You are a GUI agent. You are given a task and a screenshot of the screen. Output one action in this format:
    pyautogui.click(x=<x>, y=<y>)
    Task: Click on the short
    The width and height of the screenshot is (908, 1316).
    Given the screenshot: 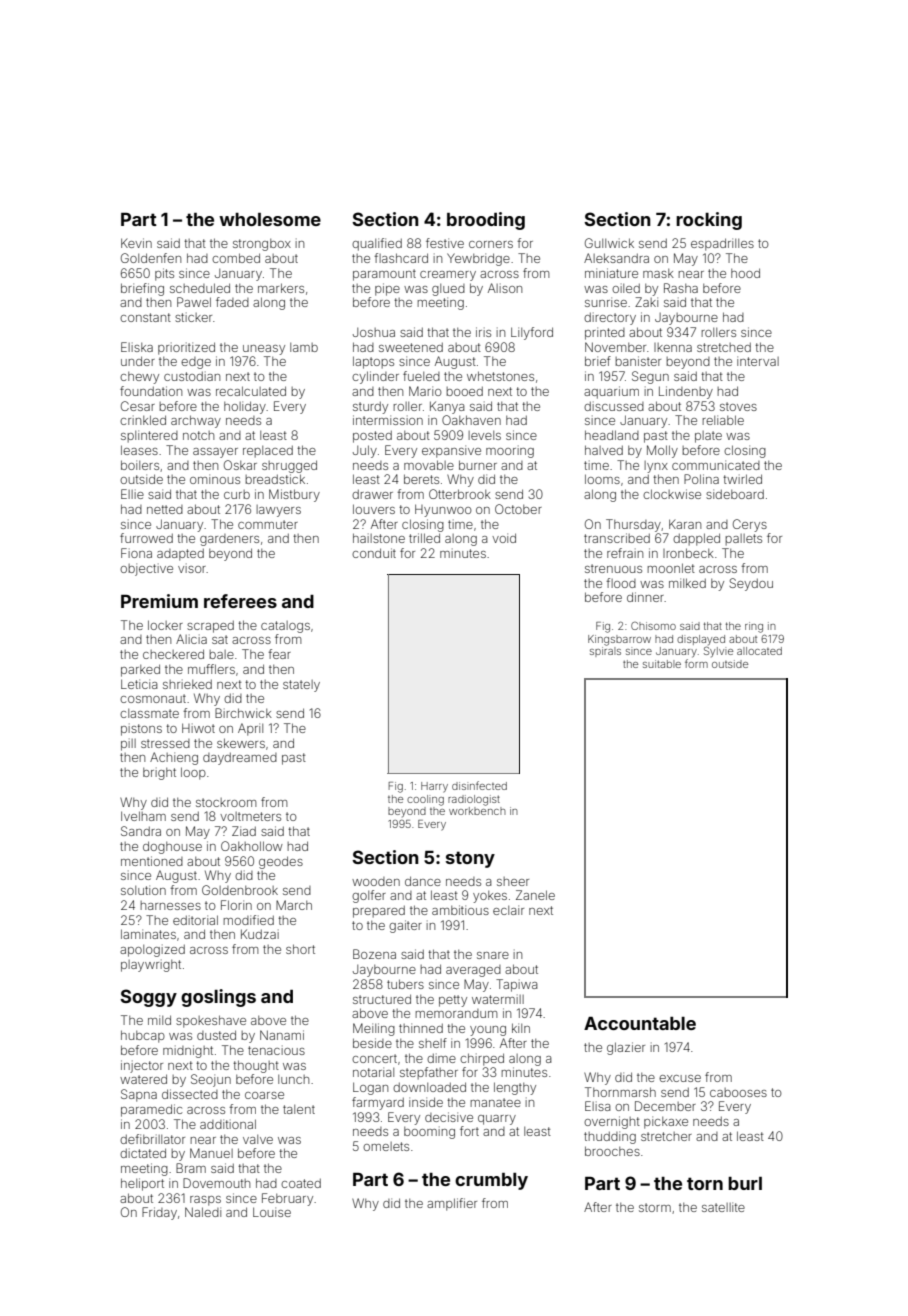 What is the action you would take?
    pyautogui.click(x=300, y=949)
